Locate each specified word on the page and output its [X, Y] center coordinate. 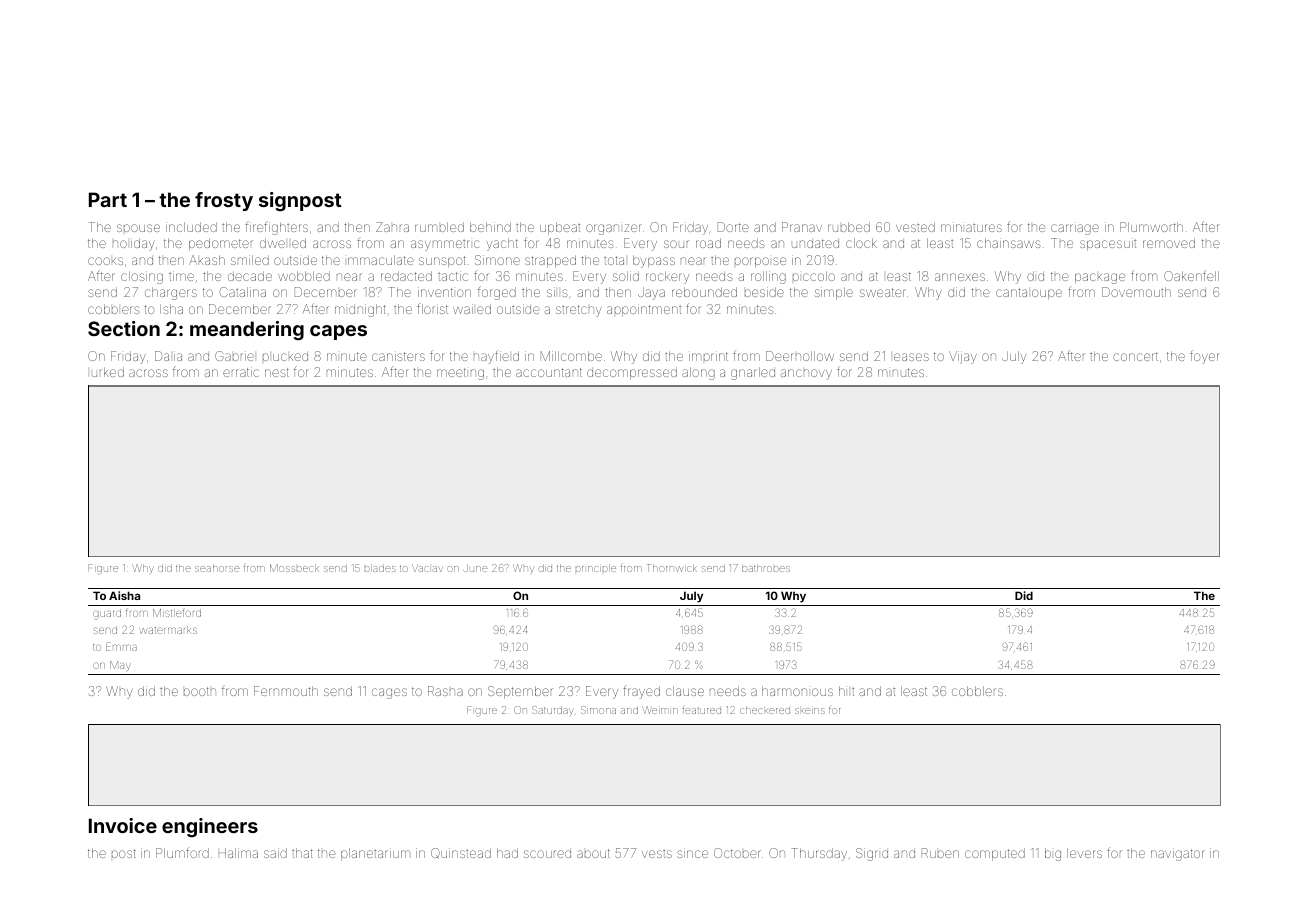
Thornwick [672, 568]
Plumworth [1151, 227]
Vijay [963, 357]
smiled [250, 260]
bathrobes [766, 568]
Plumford [182, 852]
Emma [121, 646]
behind [490, 227]
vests [657, 854]
